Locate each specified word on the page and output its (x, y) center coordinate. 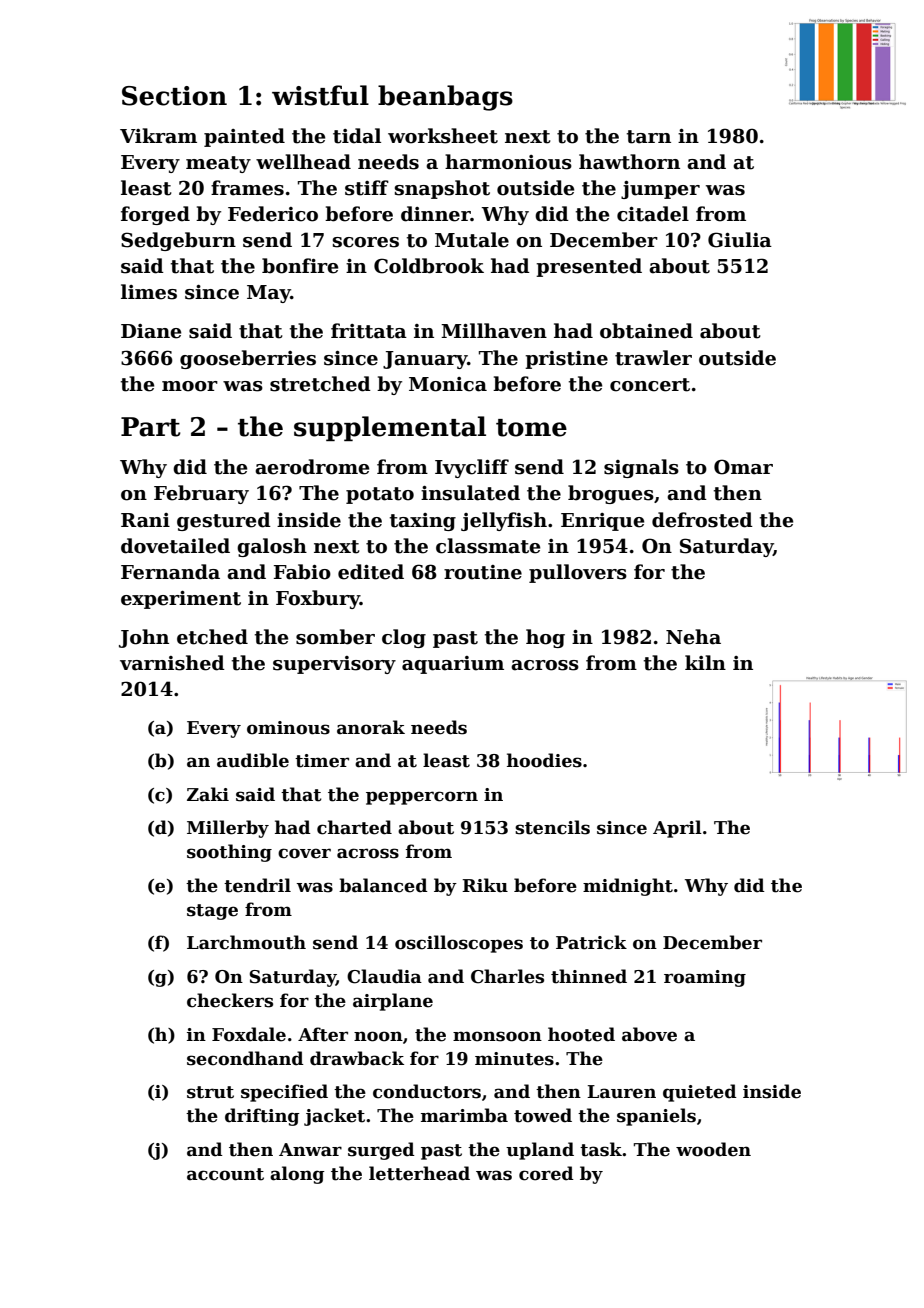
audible (253, 760)
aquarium (453, 665)
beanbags (445, 98)
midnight (628, 887)
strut (210, 1092)
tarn (649, 137)
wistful (320, 95)
